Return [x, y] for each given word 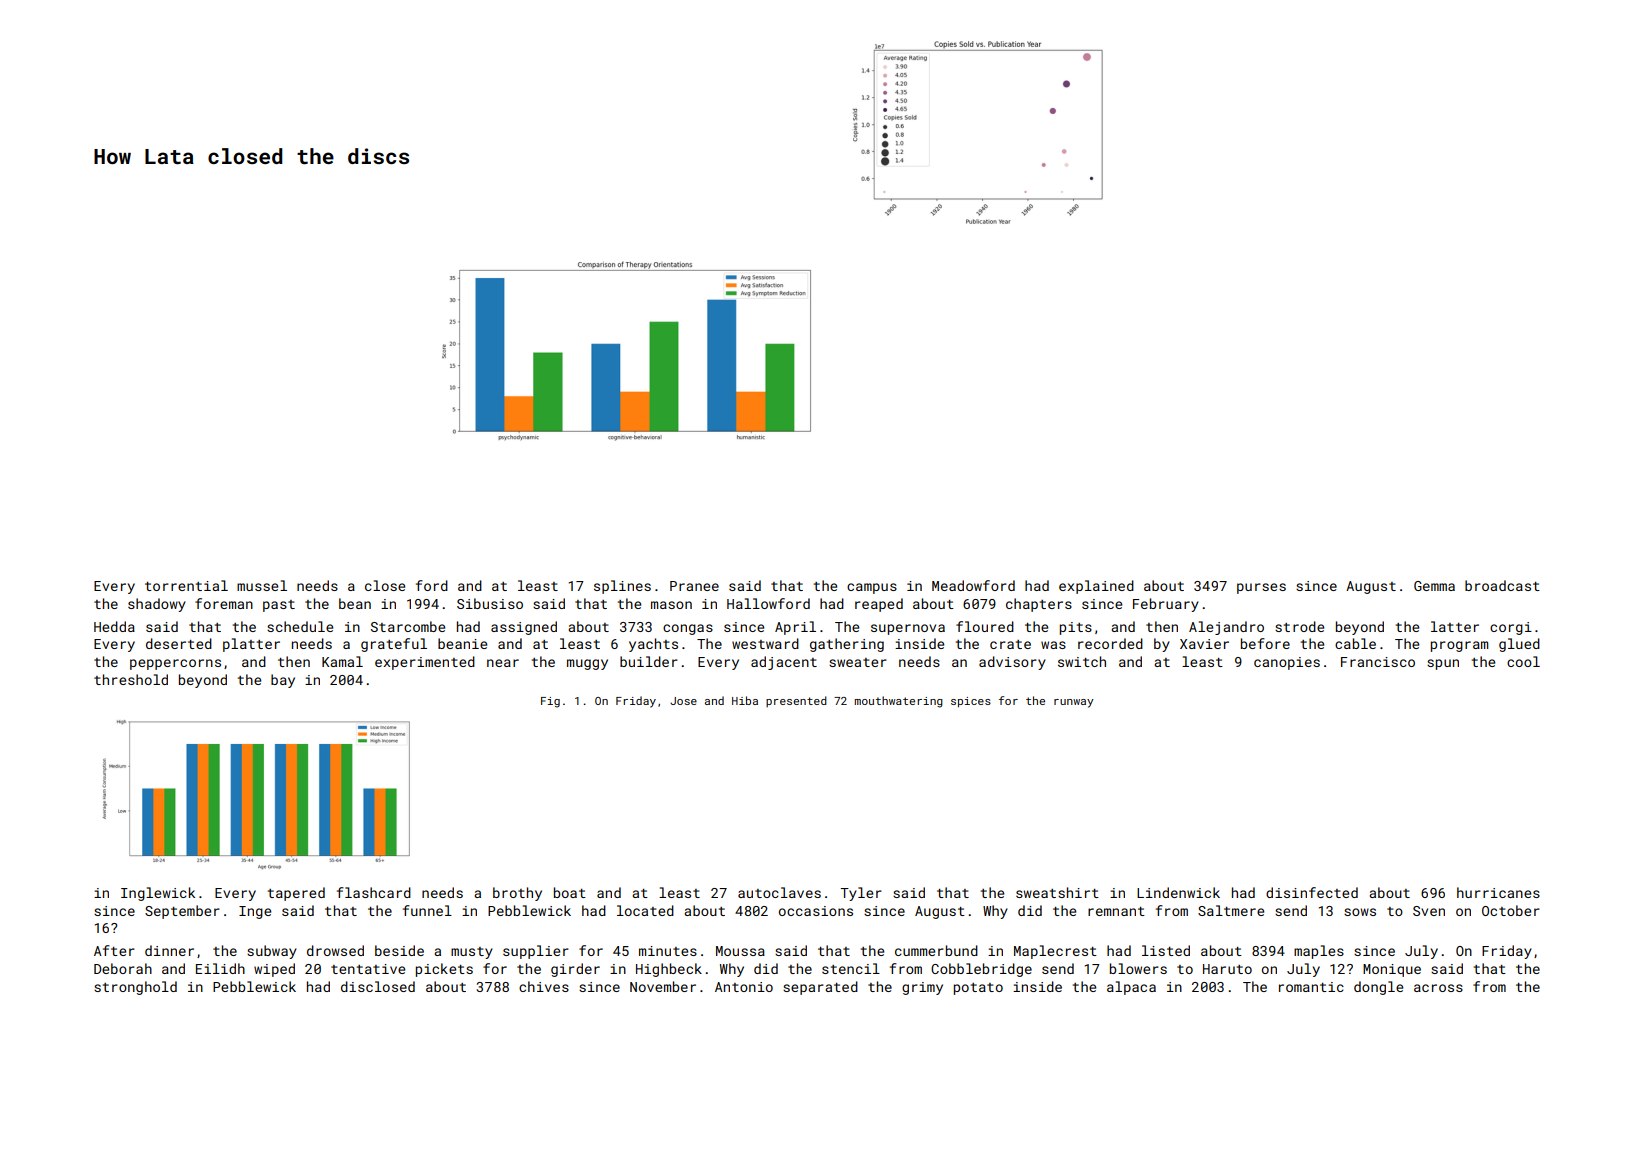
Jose [683, 701]
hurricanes [1498, 892]
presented [796, 701]
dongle [1378, 988]
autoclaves [779, 892]
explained [1096, 587]
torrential [186, 585]
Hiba [745, 700]
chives [544, 986]
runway [1074, 703]
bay [283, 681]
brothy [517, 894]
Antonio [744, 987]
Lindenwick [1178, 892]
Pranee [694, 586]
